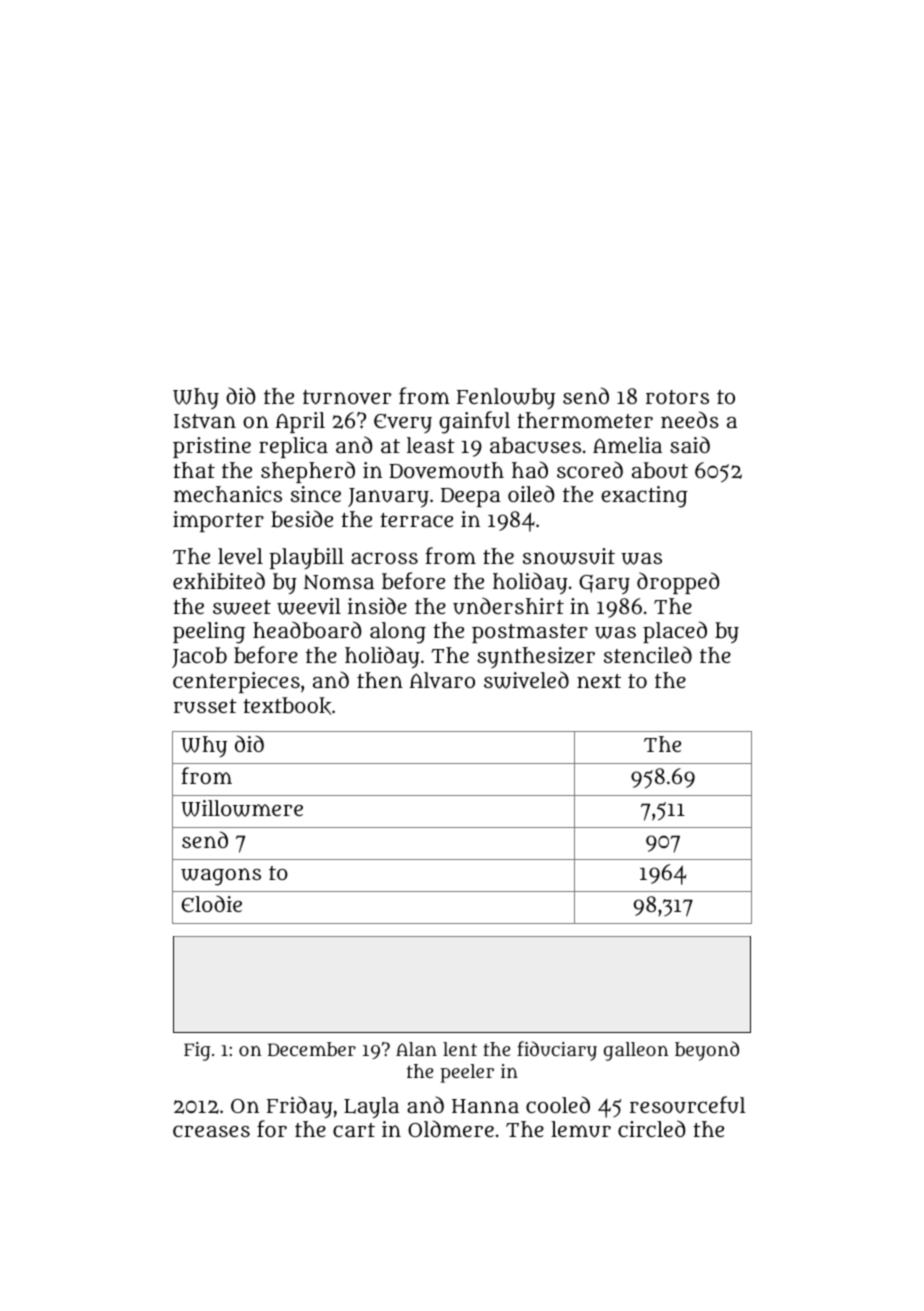 The width and height of the screenshot is (924, 1311). What do you see at coordinates (690, 419) in the screenshot?
I see `needs` at bounding box center [690, 419].
